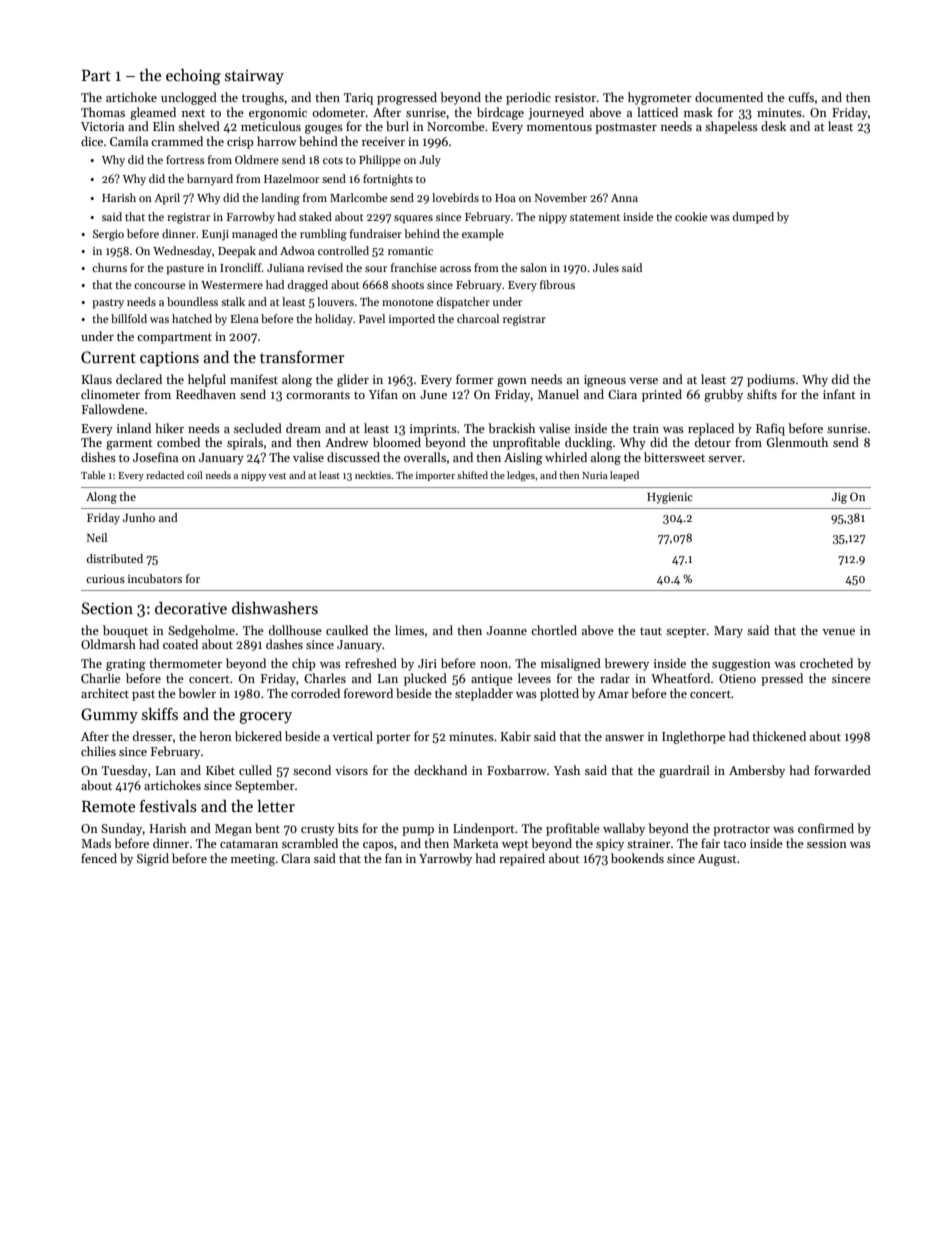 The image size is (952, 1233). What do you see at coordinates (575, 97) in the screenshot?
I see `resistor` at bounding box center [575, 97].
